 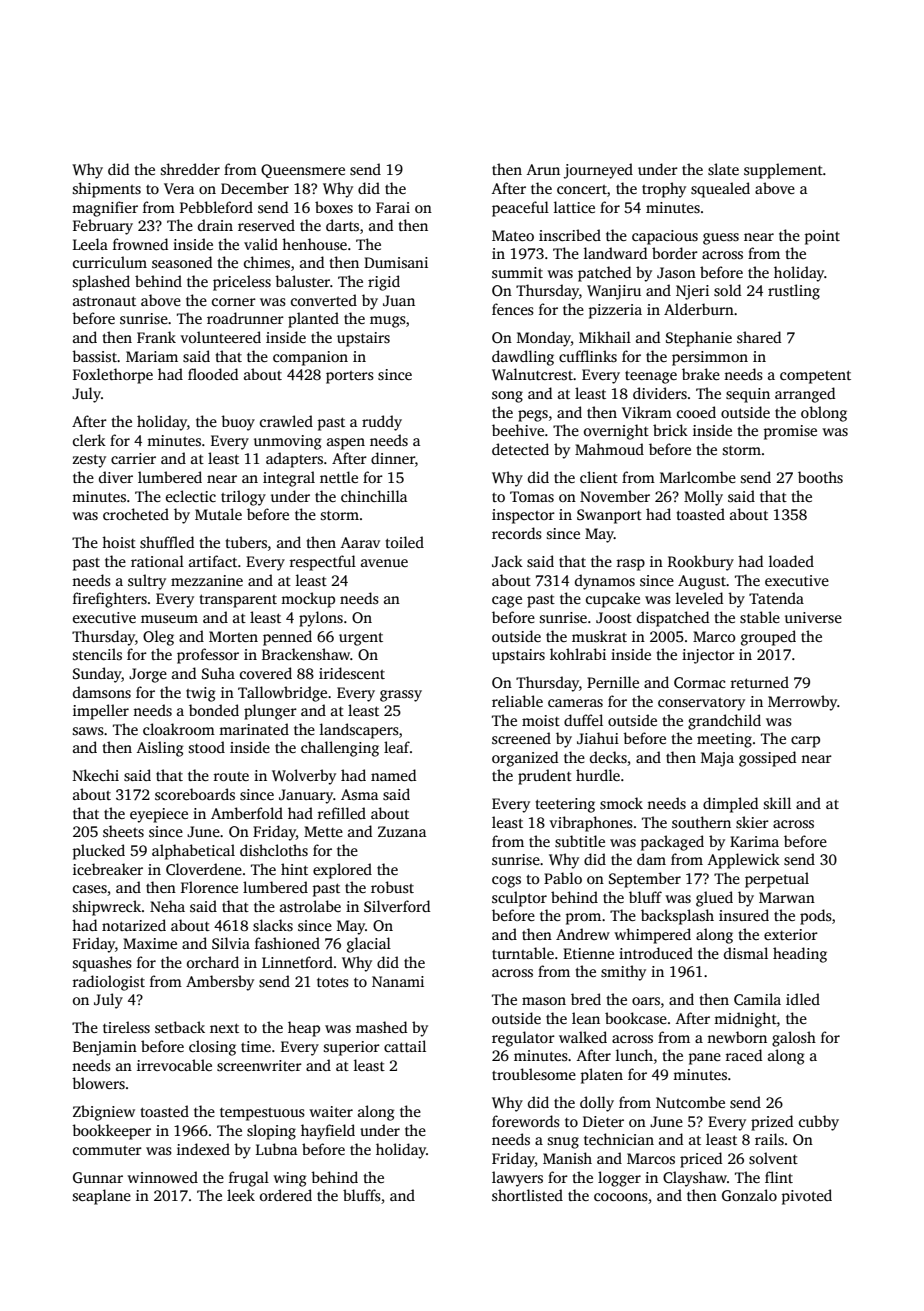 What do you see at coordinates (88, 731) in the screenshot?
I see `saws` at bounding box center [88, 731].
